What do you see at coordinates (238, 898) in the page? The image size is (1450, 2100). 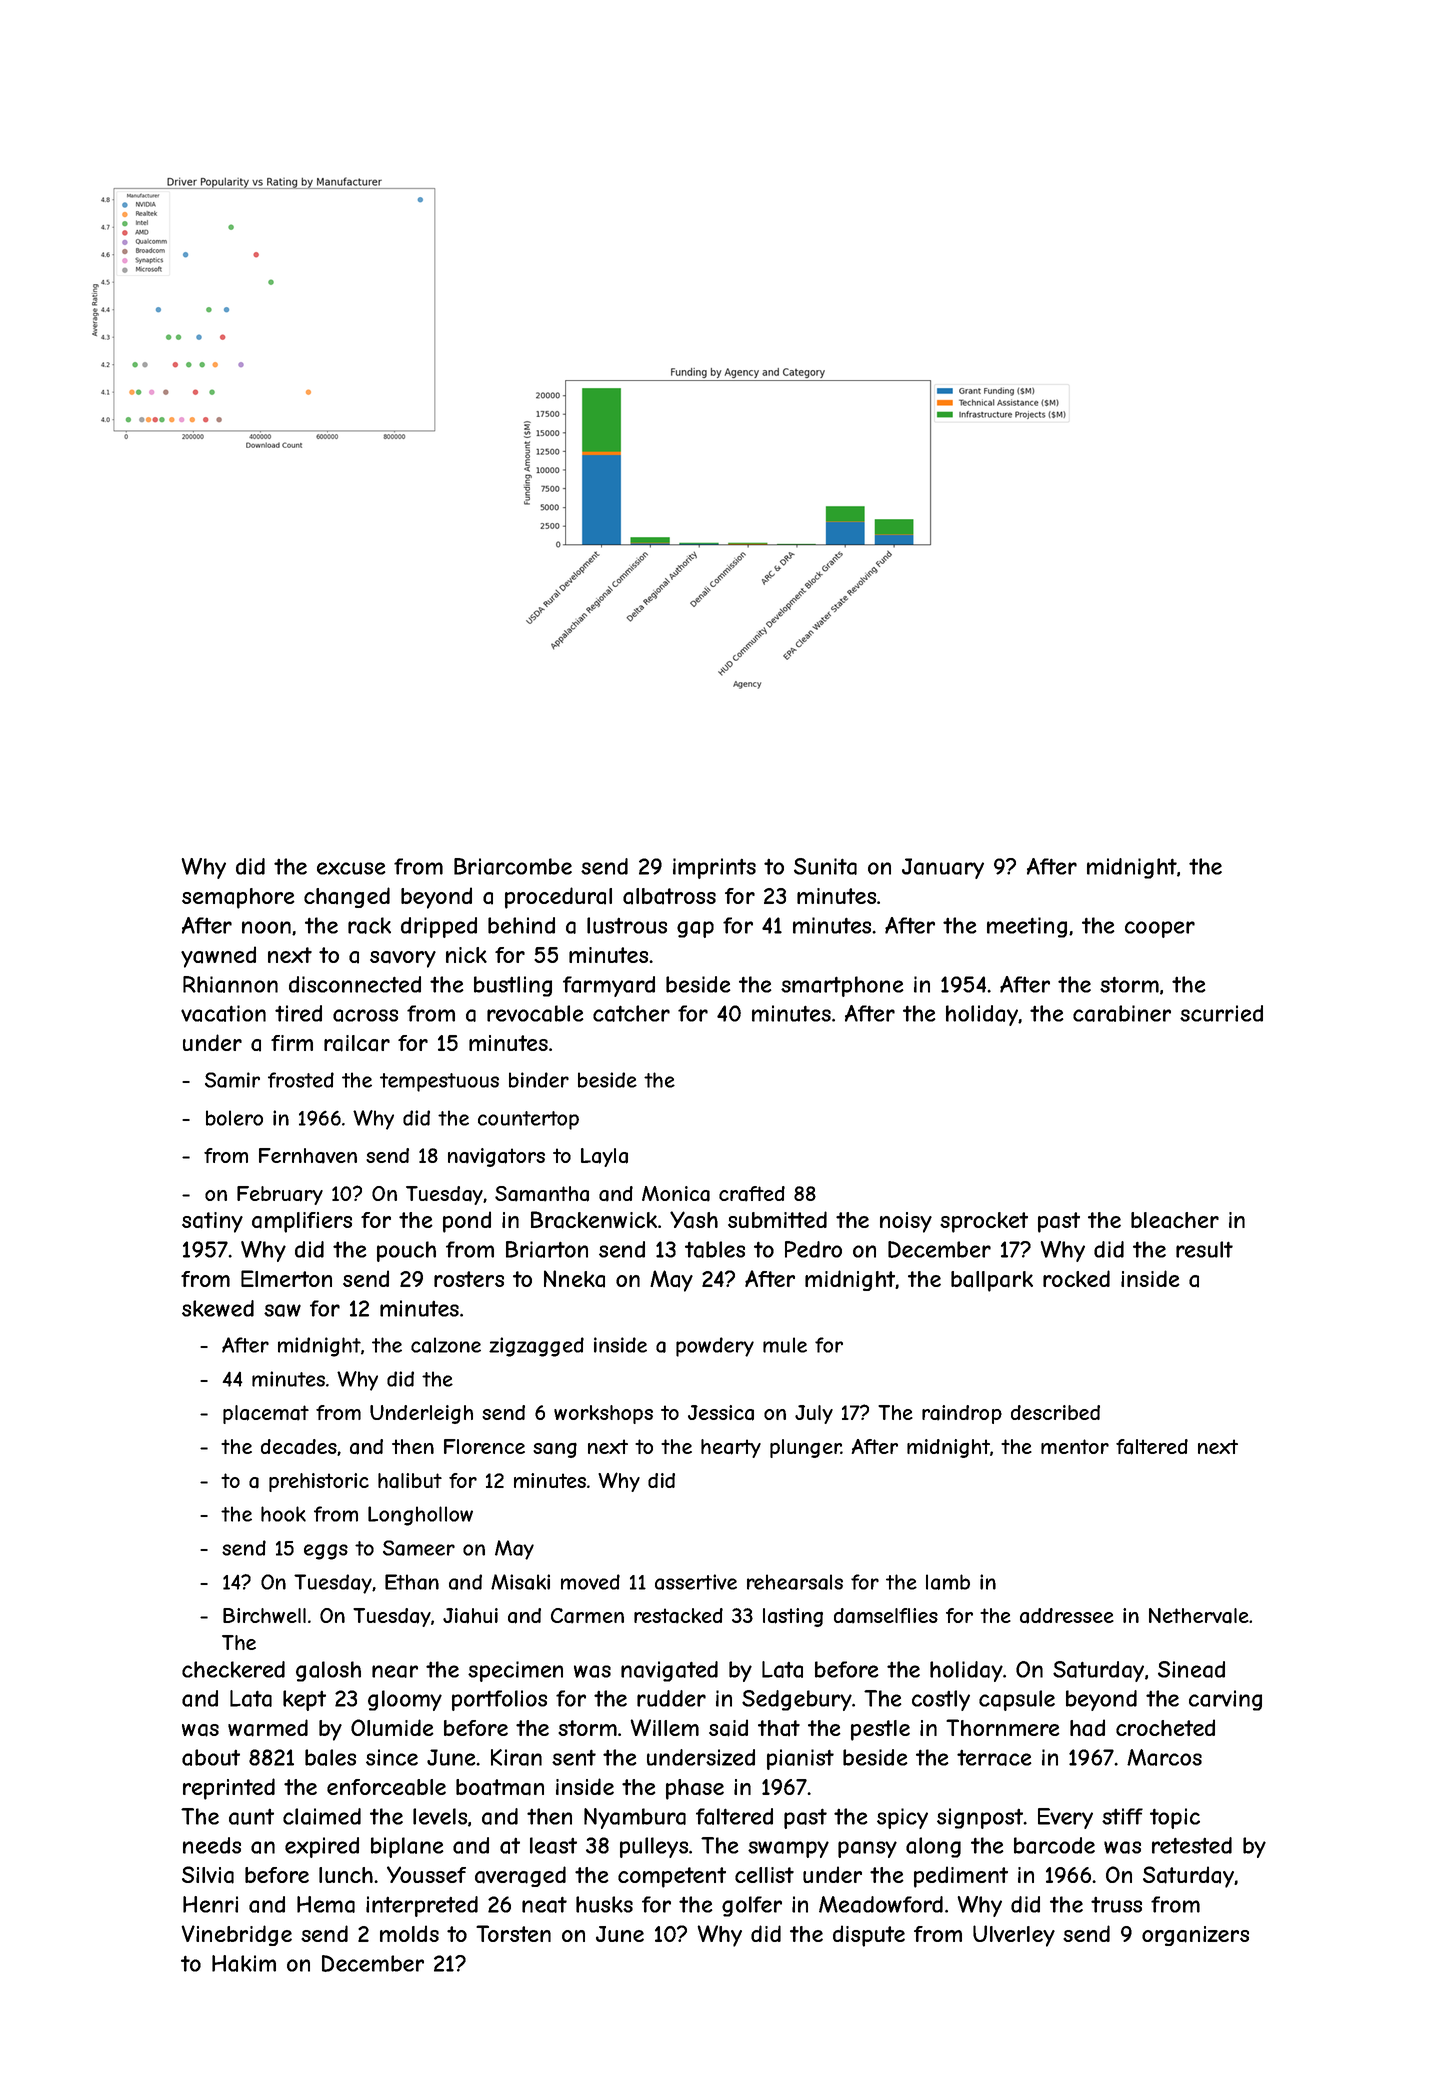 I see `semaphore` at bounding box center [238, 898].
